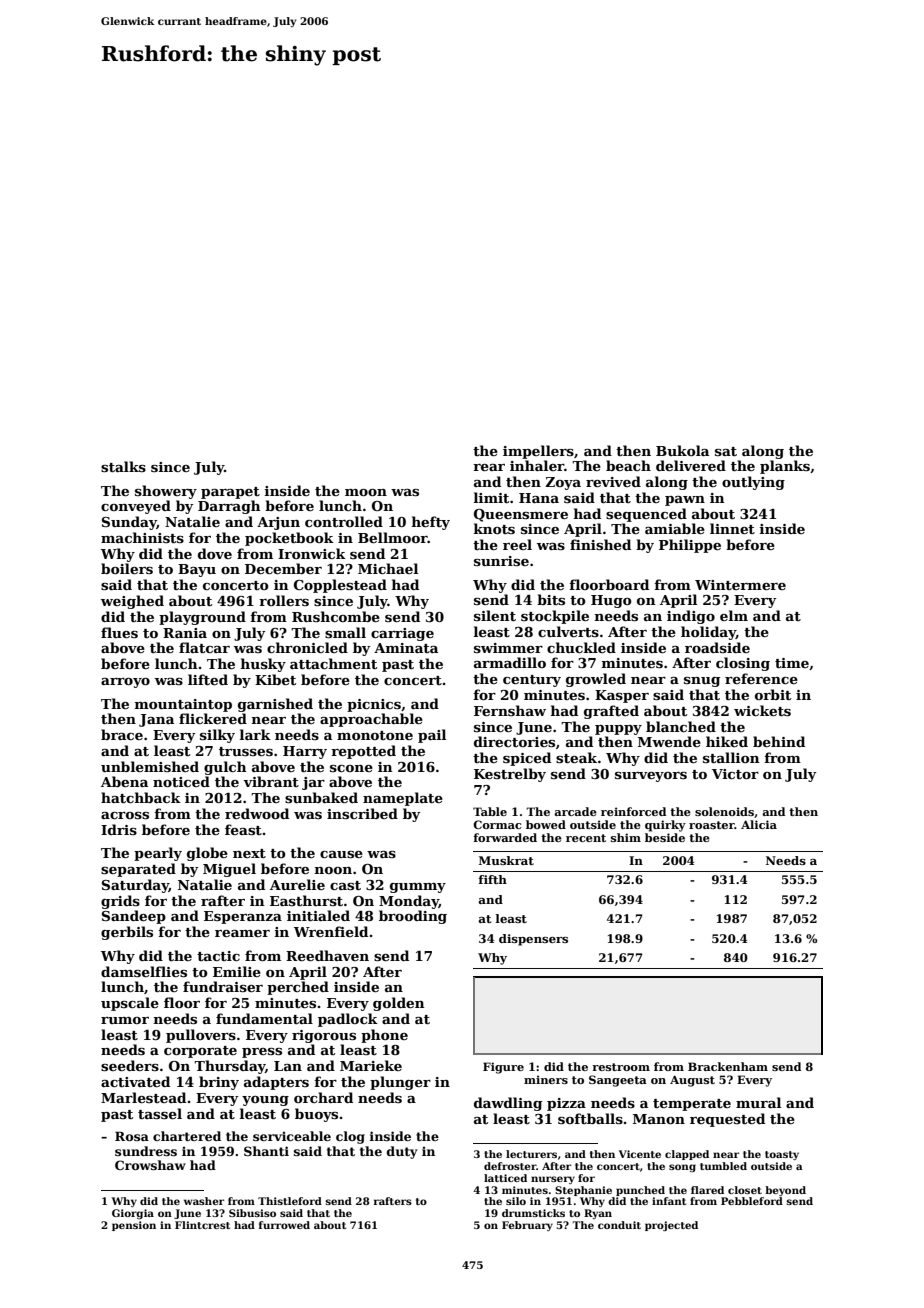  What do you see at coordinates (533, 940) in the screenshot?
I see `dispensers` at bounding box center [533, 940].
